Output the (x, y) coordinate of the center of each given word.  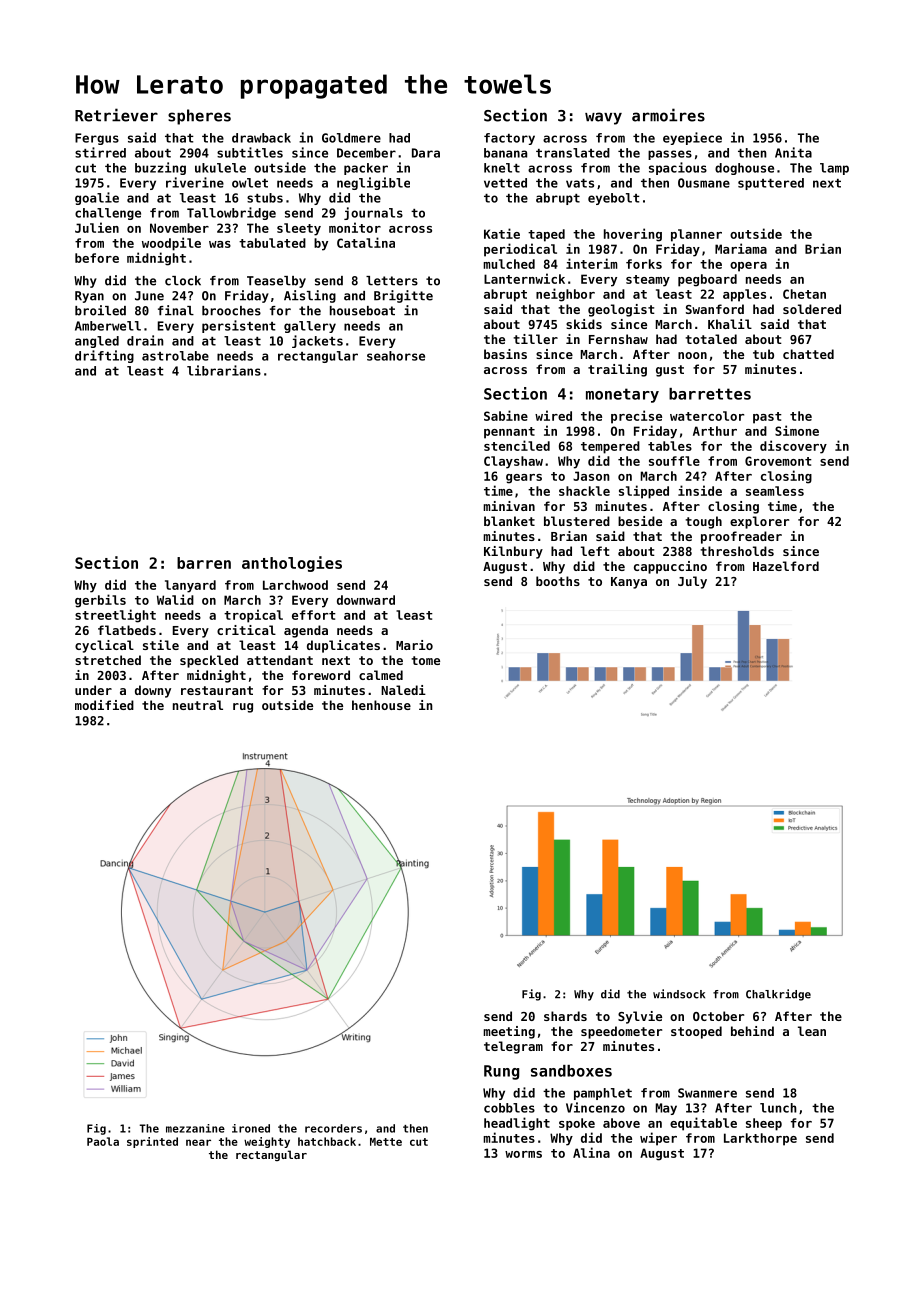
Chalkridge (778, 995)
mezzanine (195, 1128)
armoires (668, 115)
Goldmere (351, 138)
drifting (104, 356)
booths (558, 581)
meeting (509, 1032)
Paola (103, 1141)
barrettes (710, 394)
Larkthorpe (760, 1139)
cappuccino (670, 567)
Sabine (506, 415)
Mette (386, 1142)
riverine (195, 182)
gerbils (100, 601)
